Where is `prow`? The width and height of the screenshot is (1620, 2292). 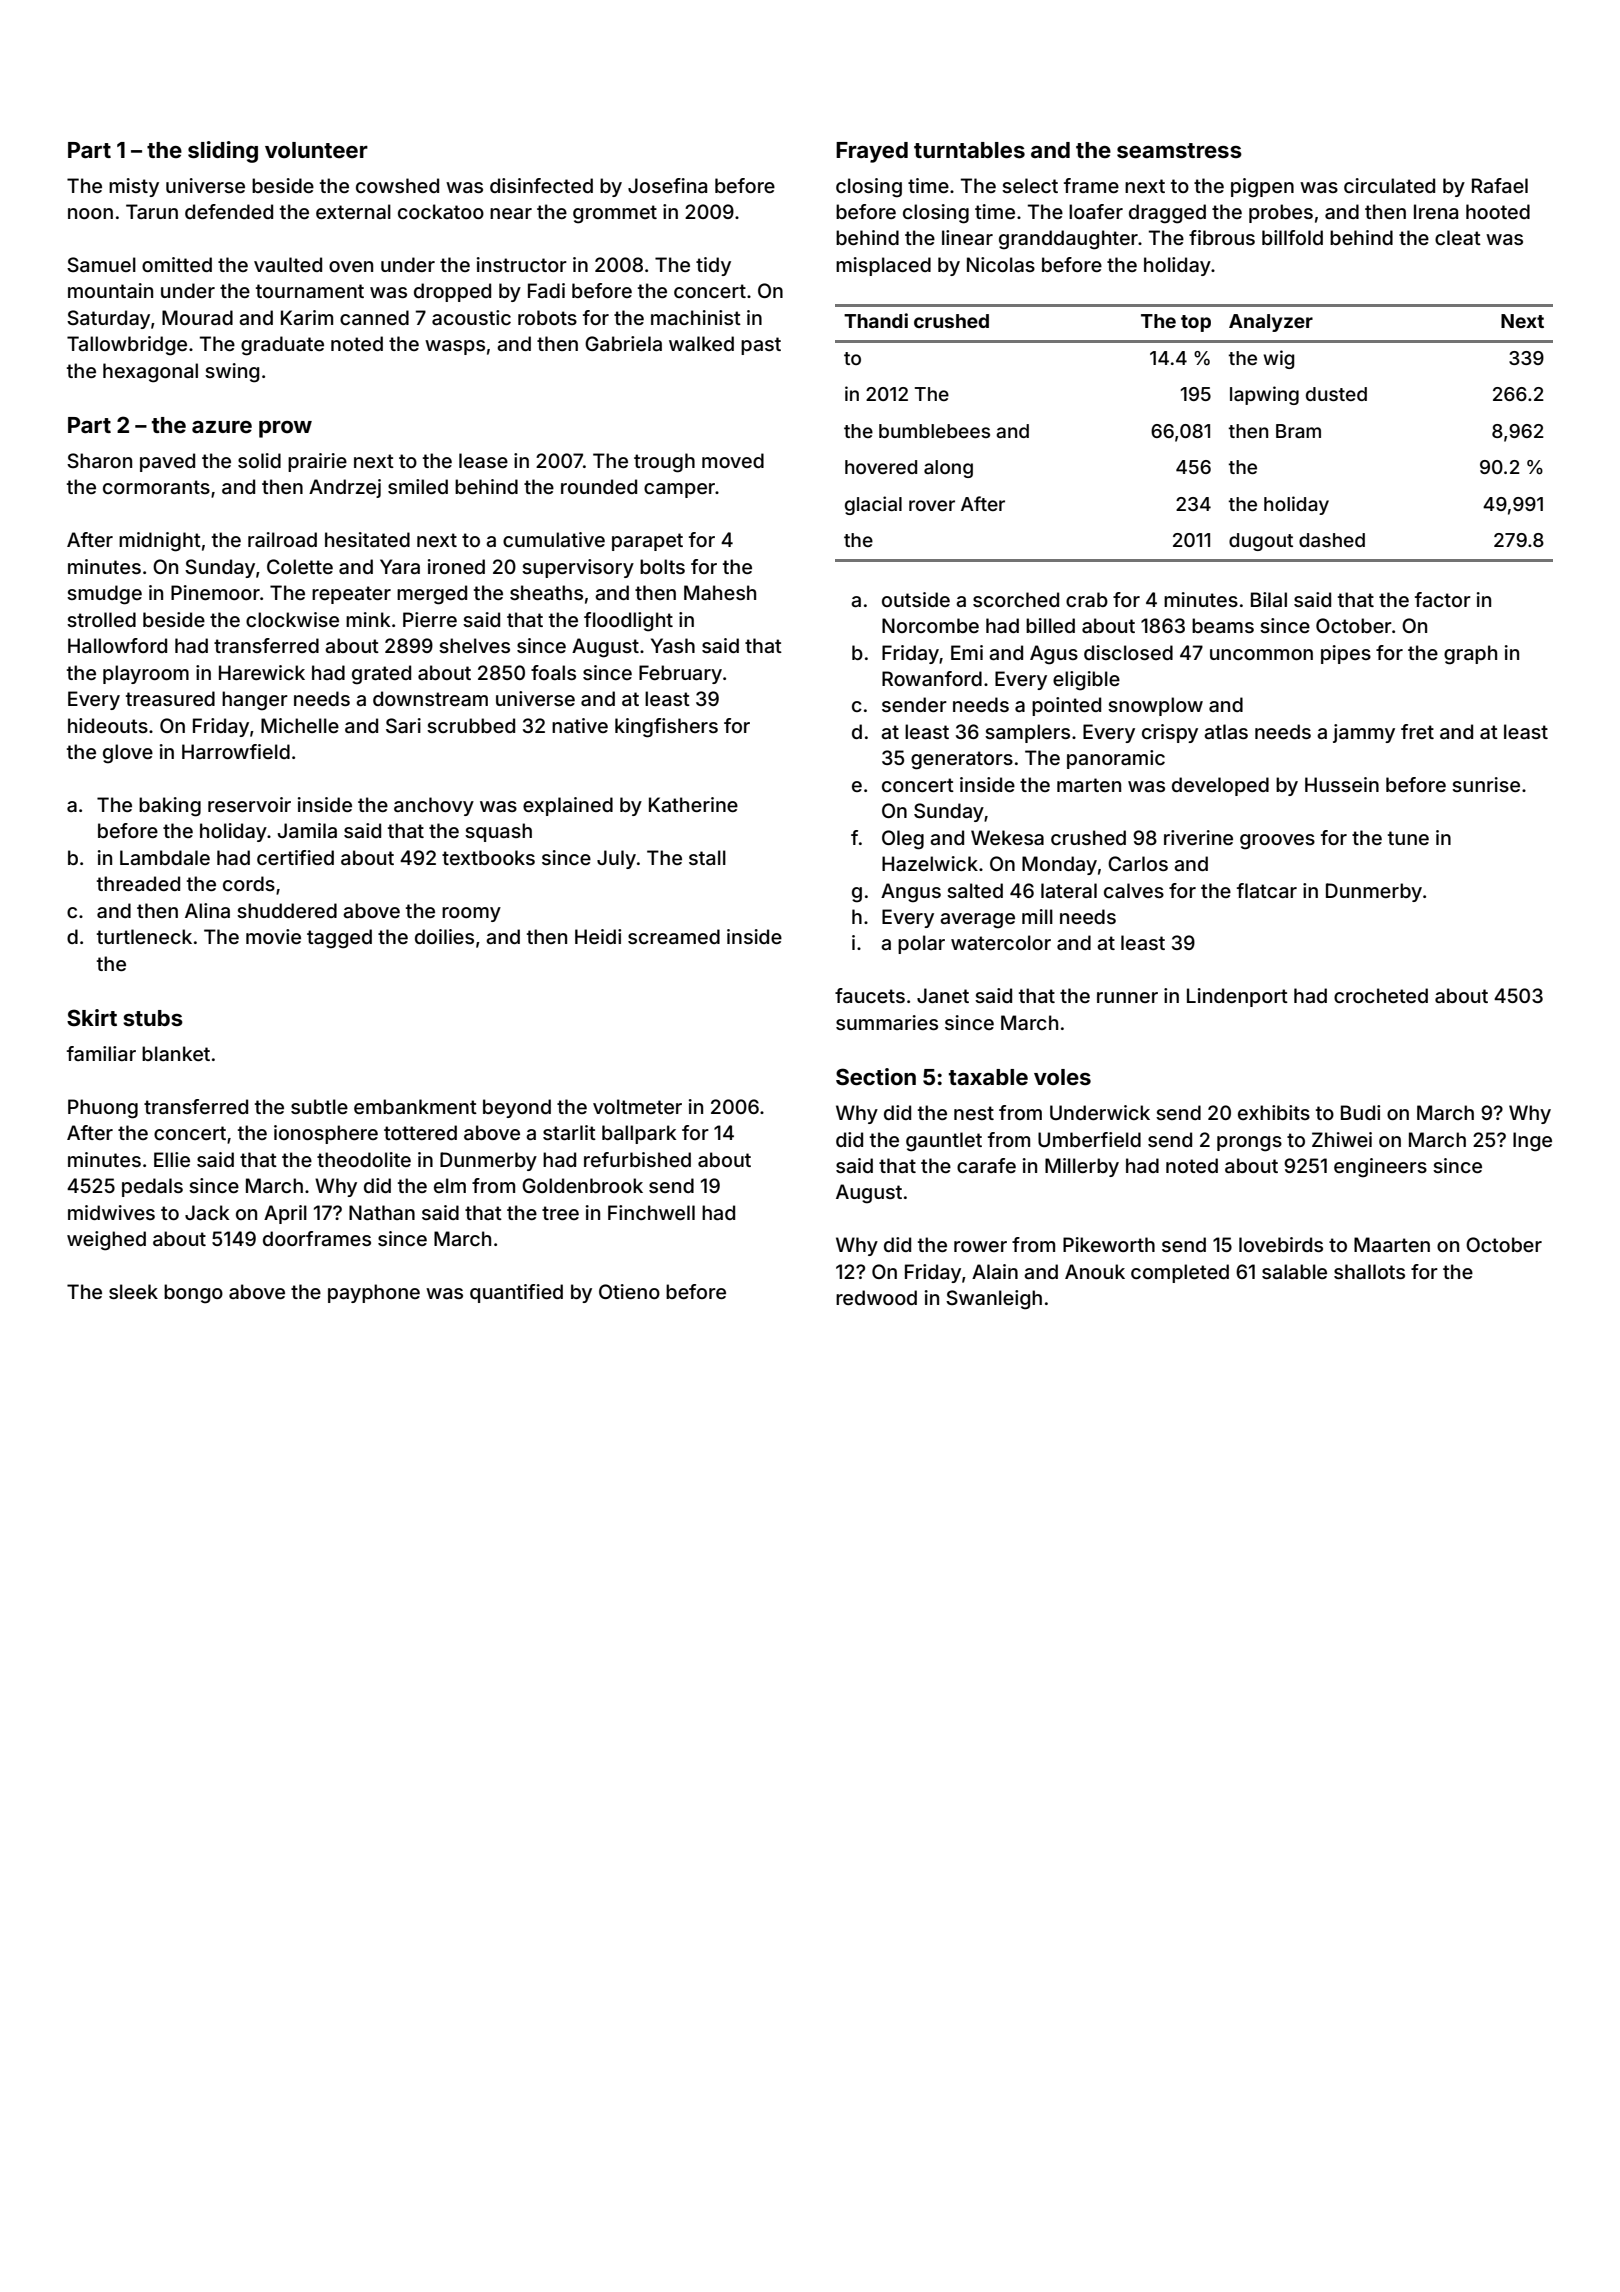 prow is located at coordinates (285, 429).
